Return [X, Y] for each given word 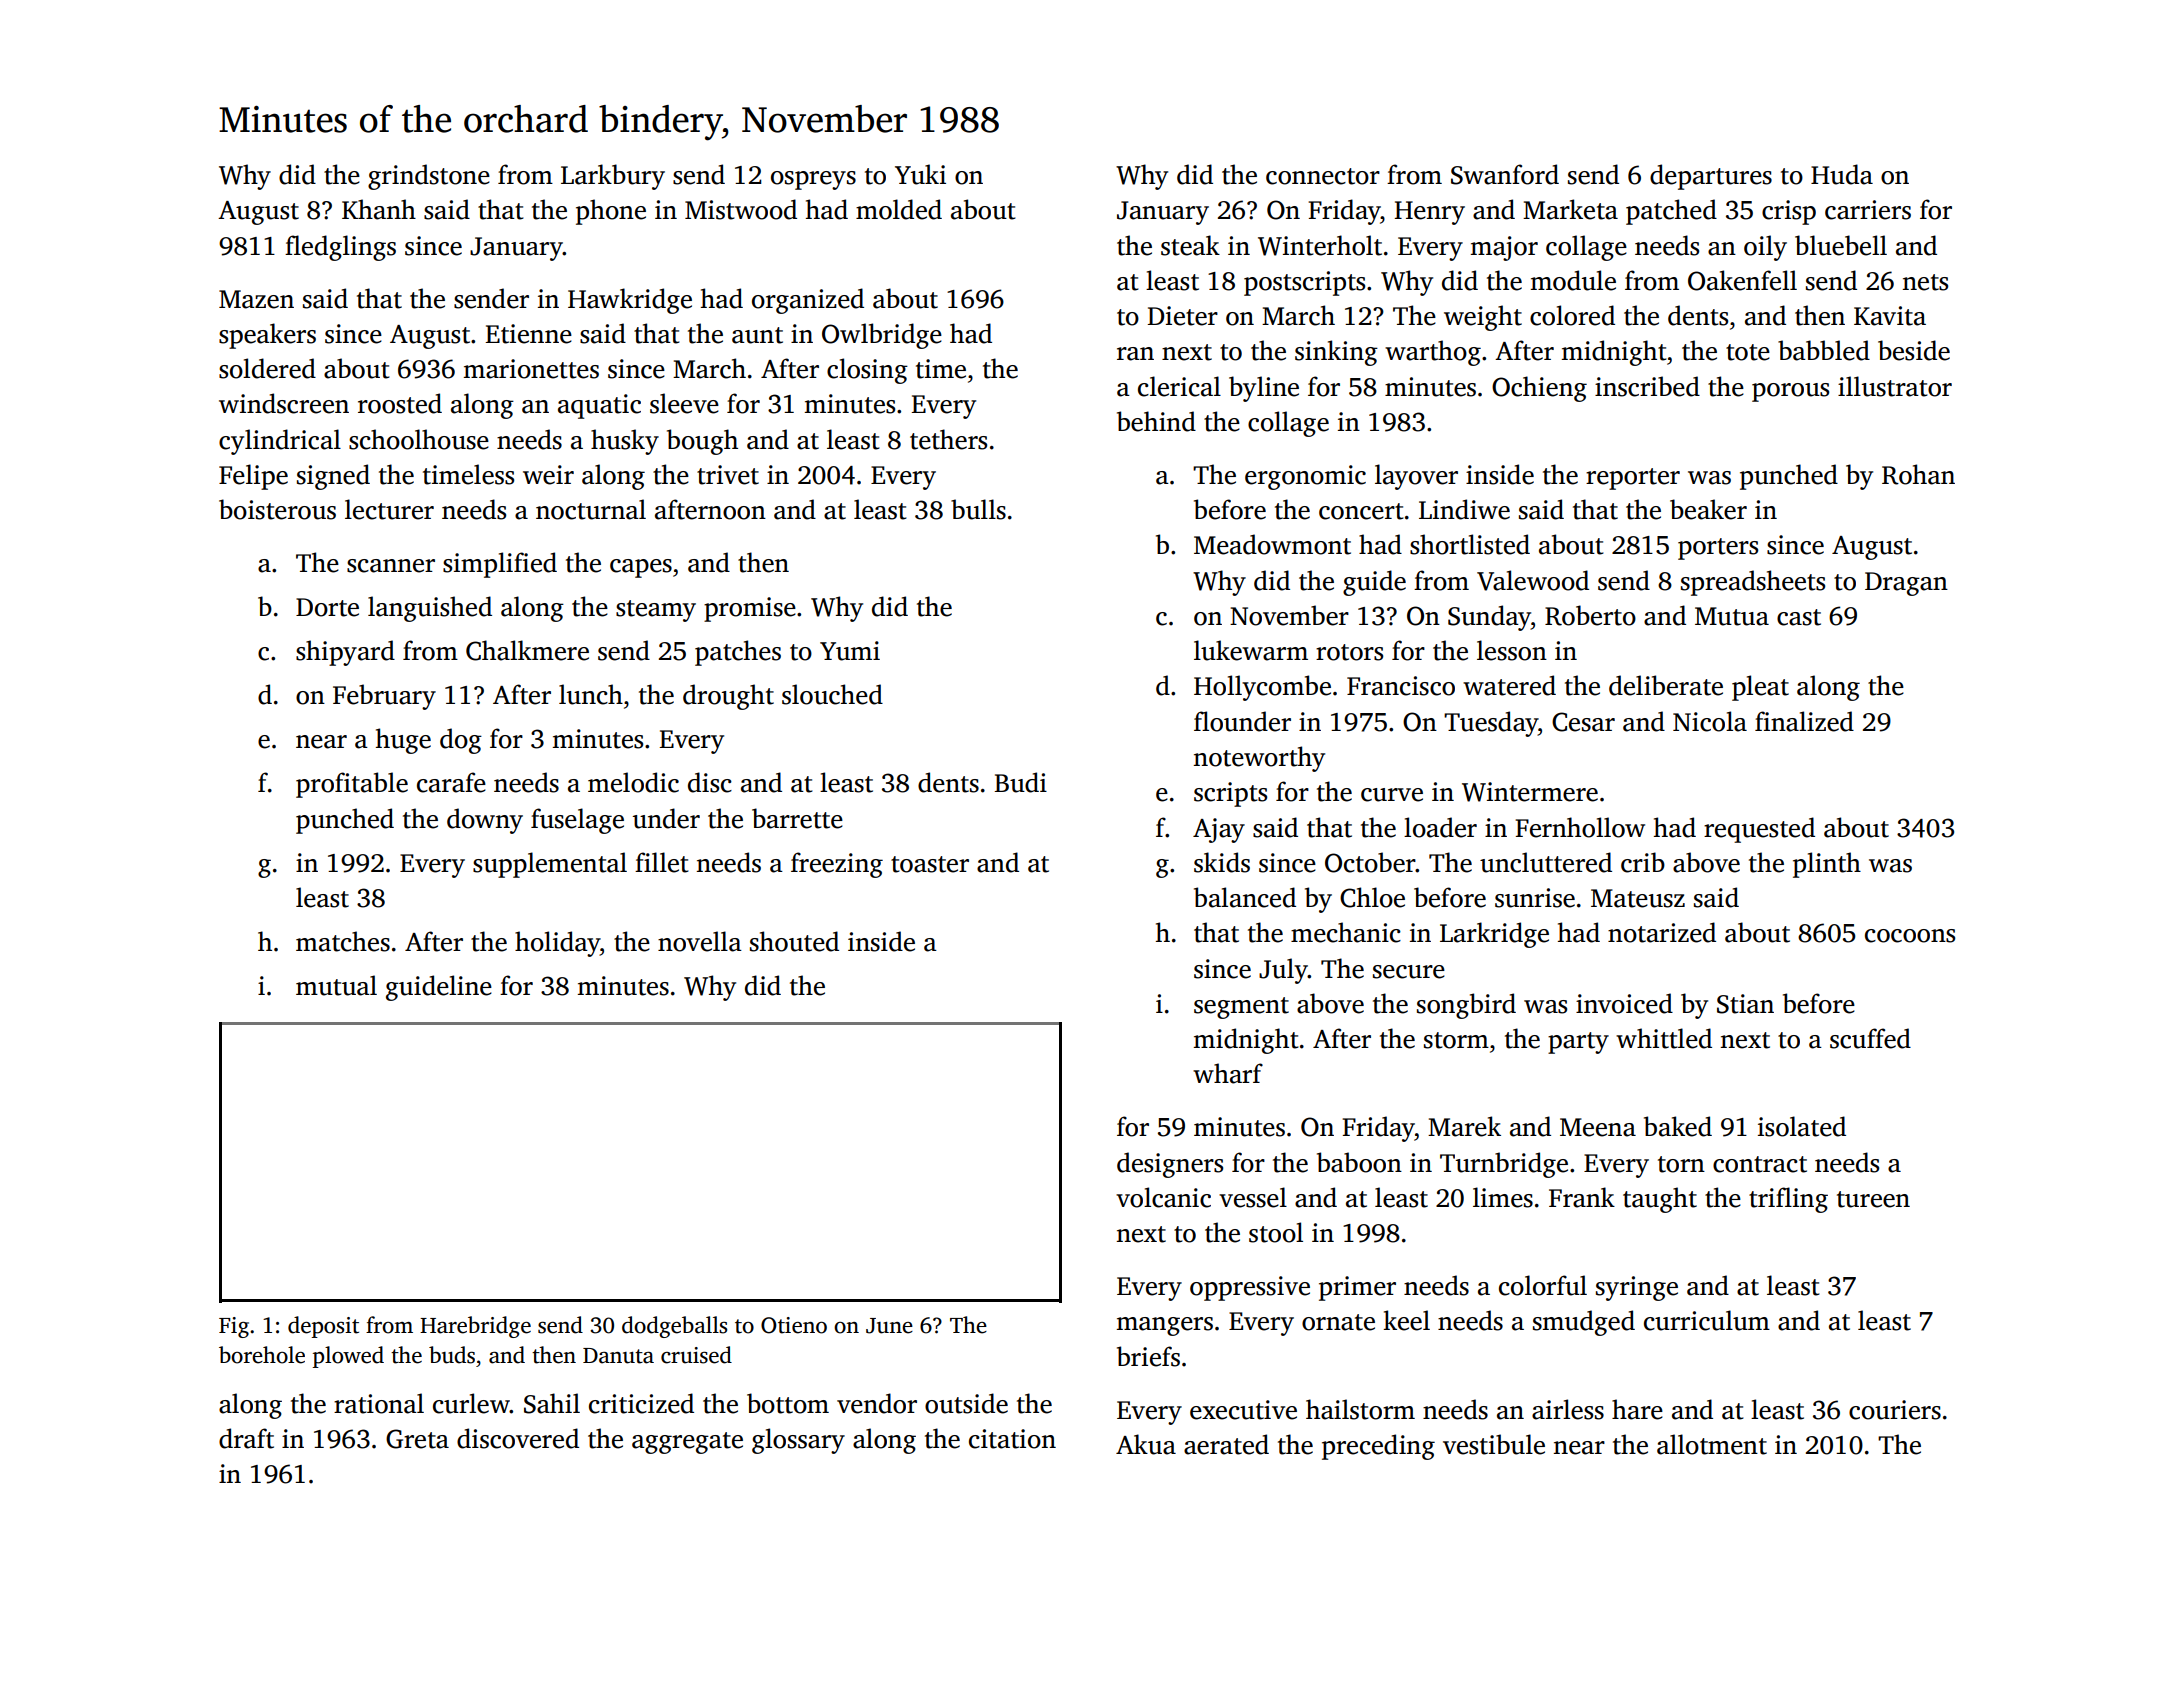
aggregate [687, 1443]
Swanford [1505, 174]
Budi [1021, 782]
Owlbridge [882, 336]
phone [611, 212]
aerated [1226, 1444]
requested [1759, 830]
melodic [633, 782]
